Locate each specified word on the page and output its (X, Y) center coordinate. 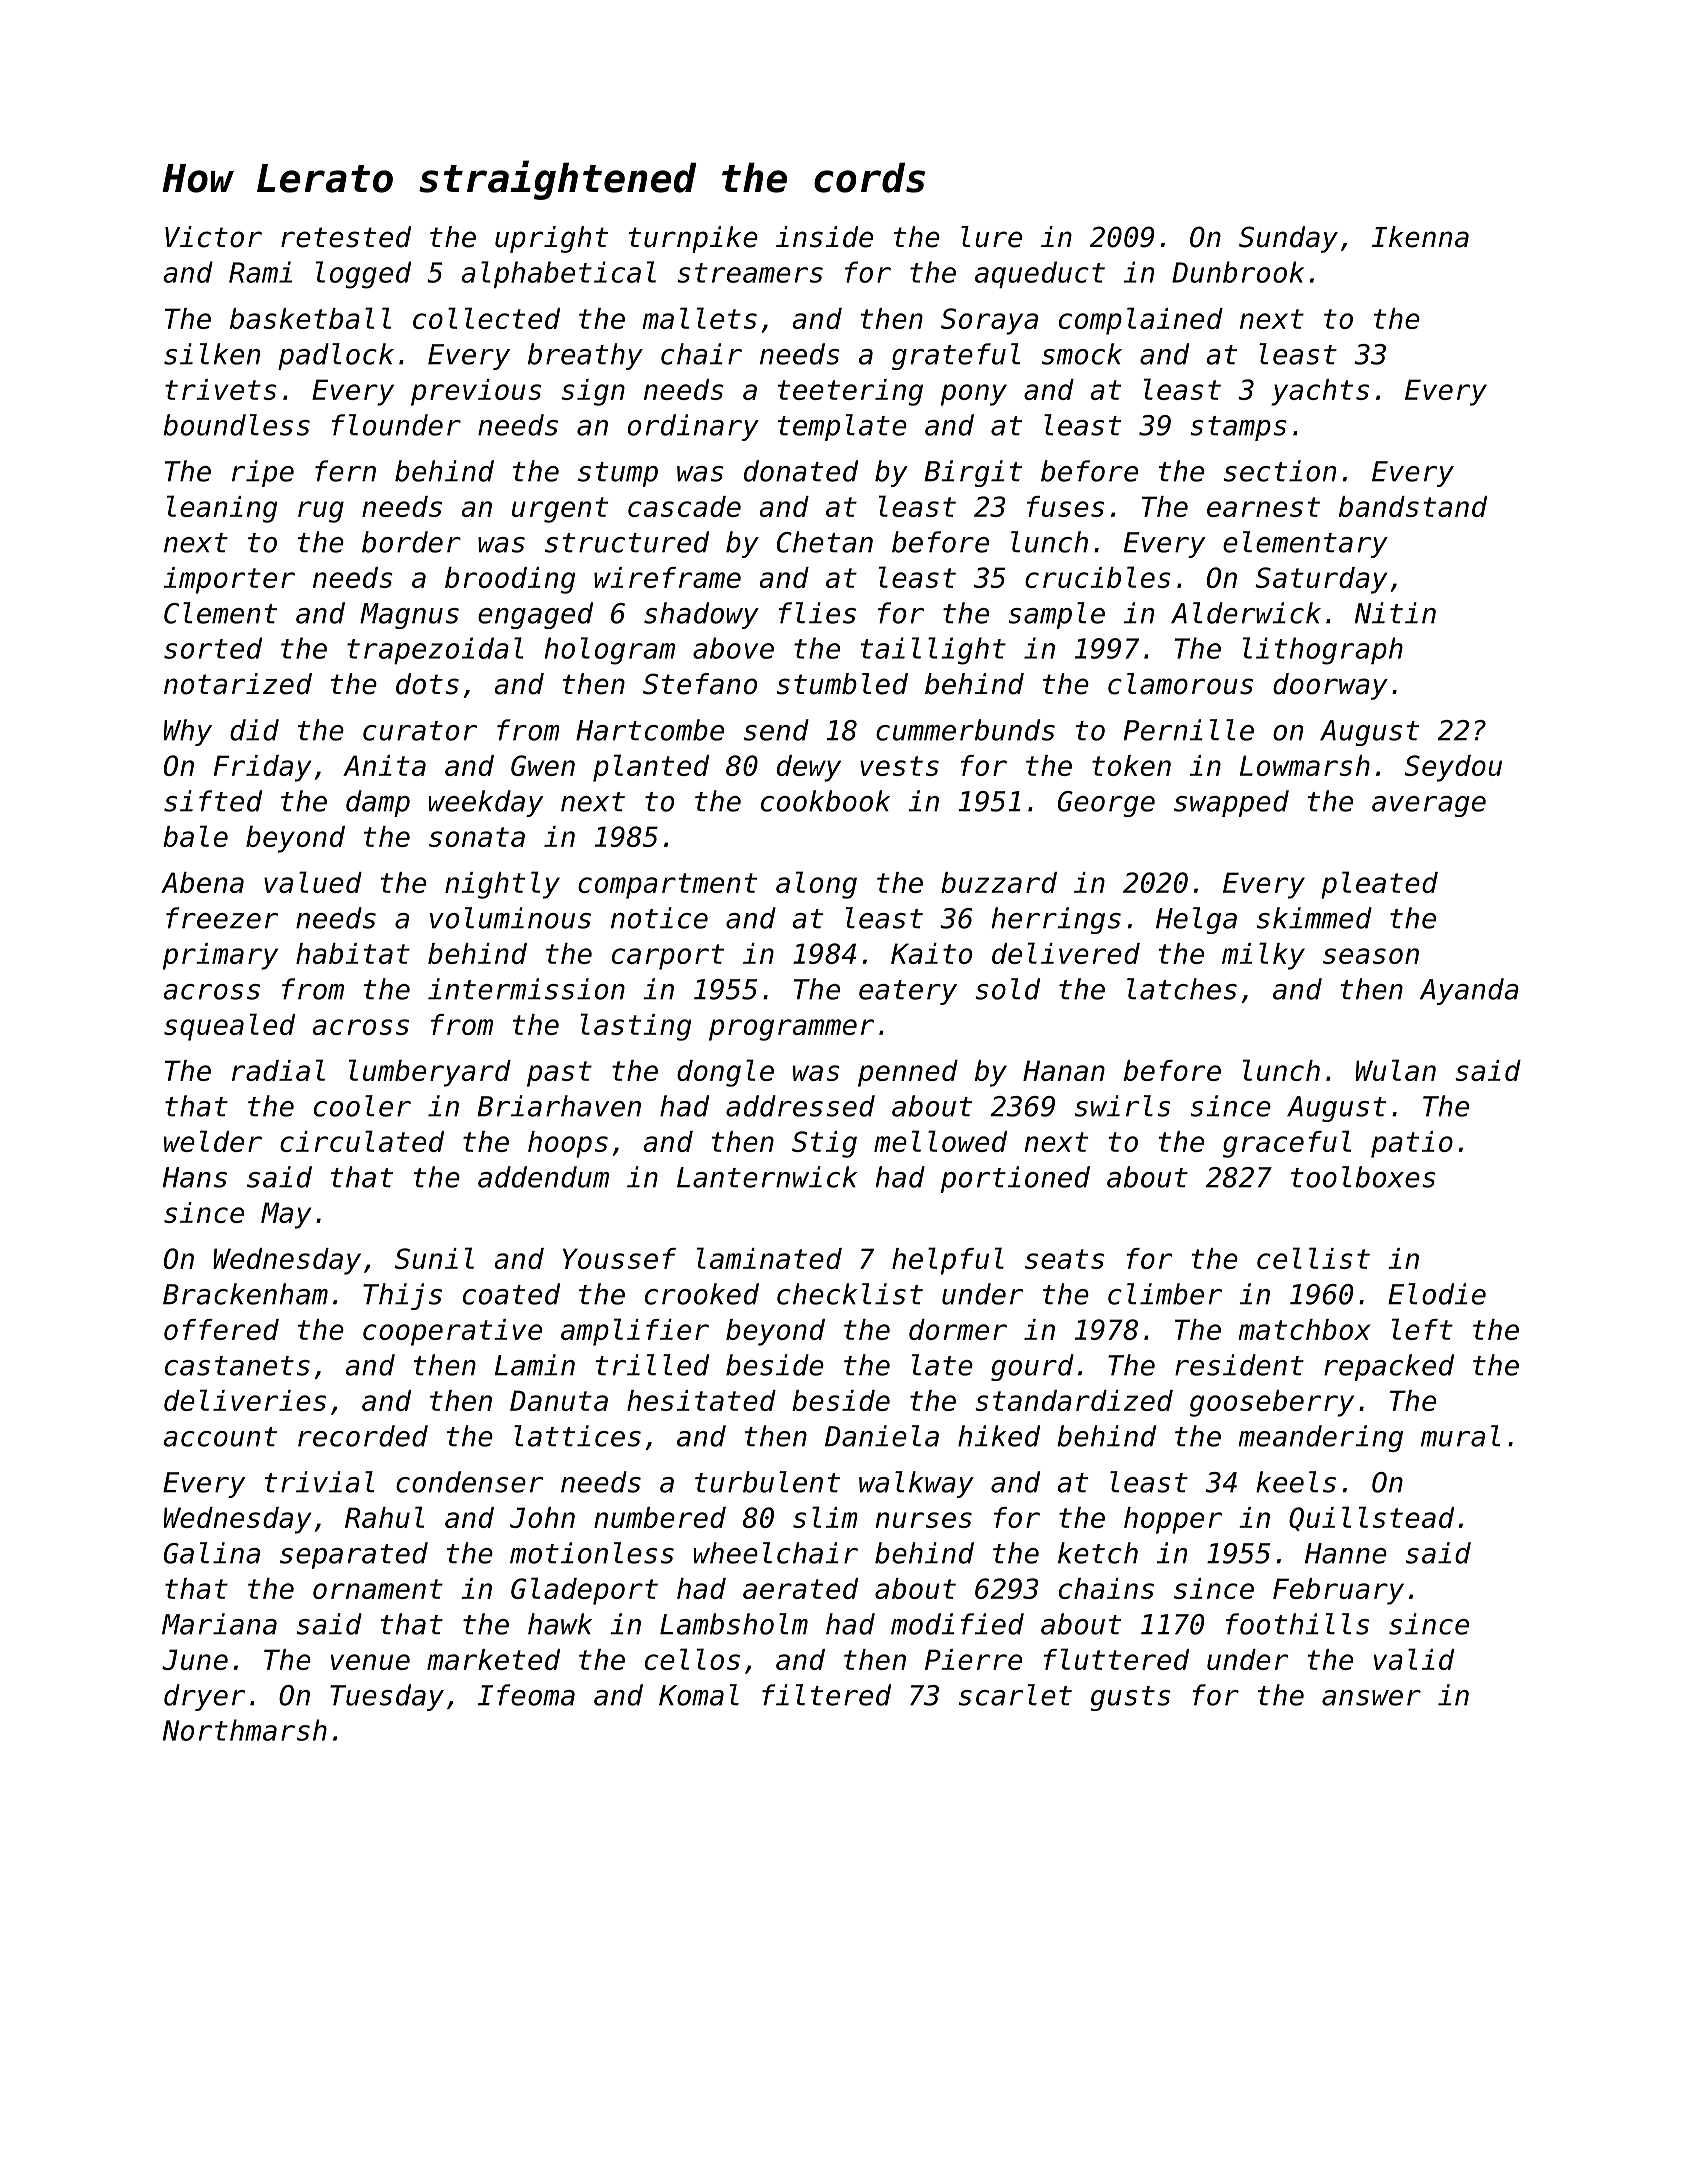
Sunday (1288, 239)
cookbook (825, 801)
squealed (229, 1027)
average (1429, 806)
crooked (702, 1294)
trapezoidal (435, 650)
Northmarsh (245, 1730)
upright (551, 239)
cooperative (452, 1332)
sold (1007, 989)
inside (824, 237)
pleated (1379, 885)
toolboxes (1363, 1177)
